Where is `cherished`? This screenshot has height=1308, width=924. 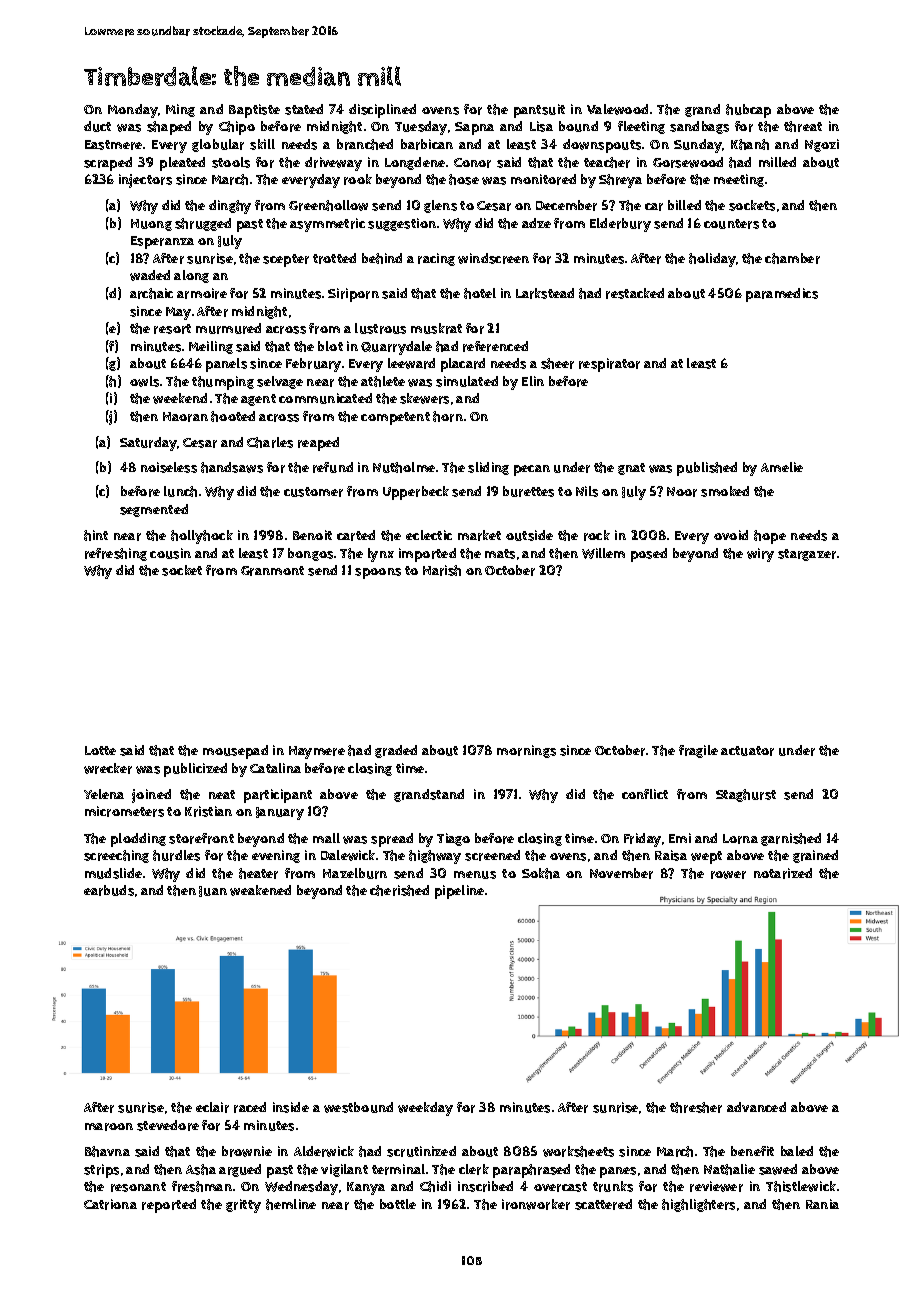 cherished is located at coordinates (399, 890).
